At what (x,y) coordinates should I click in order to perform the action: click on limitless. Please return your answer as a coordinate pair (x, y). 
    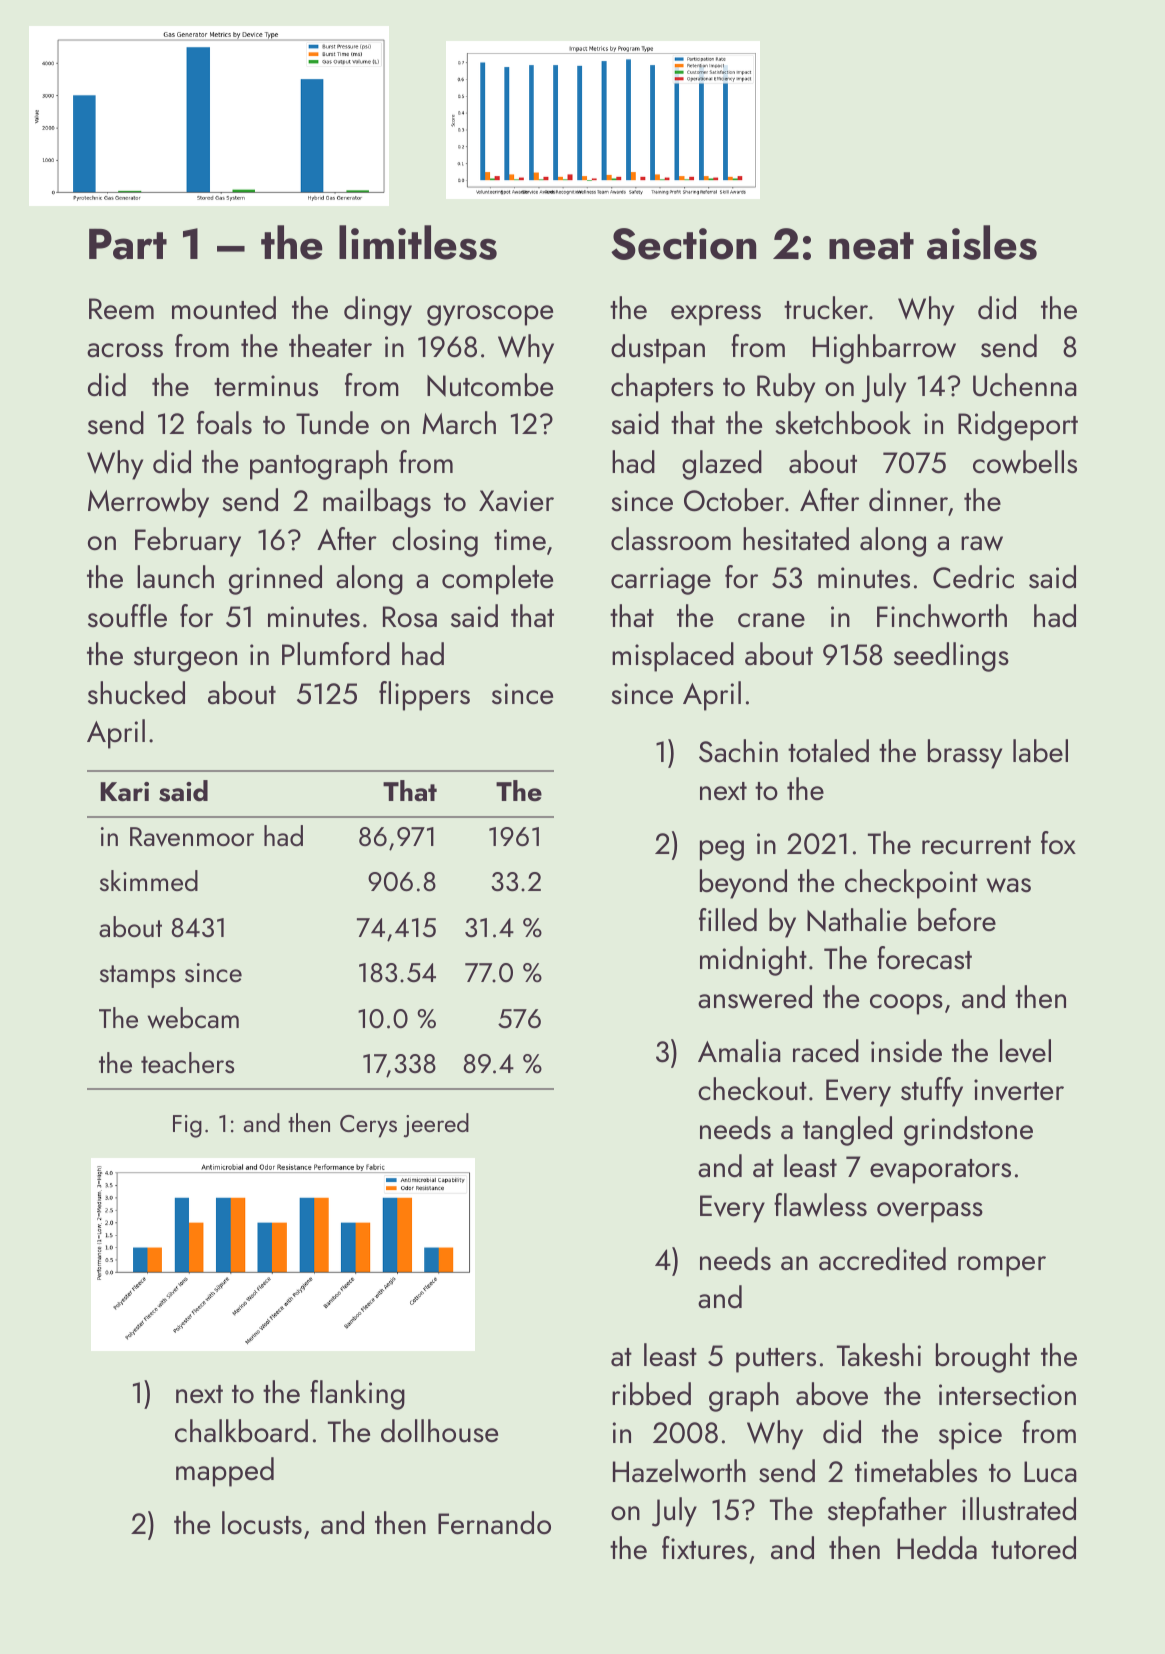
    Looking at the image, I should click on (418, 242).
